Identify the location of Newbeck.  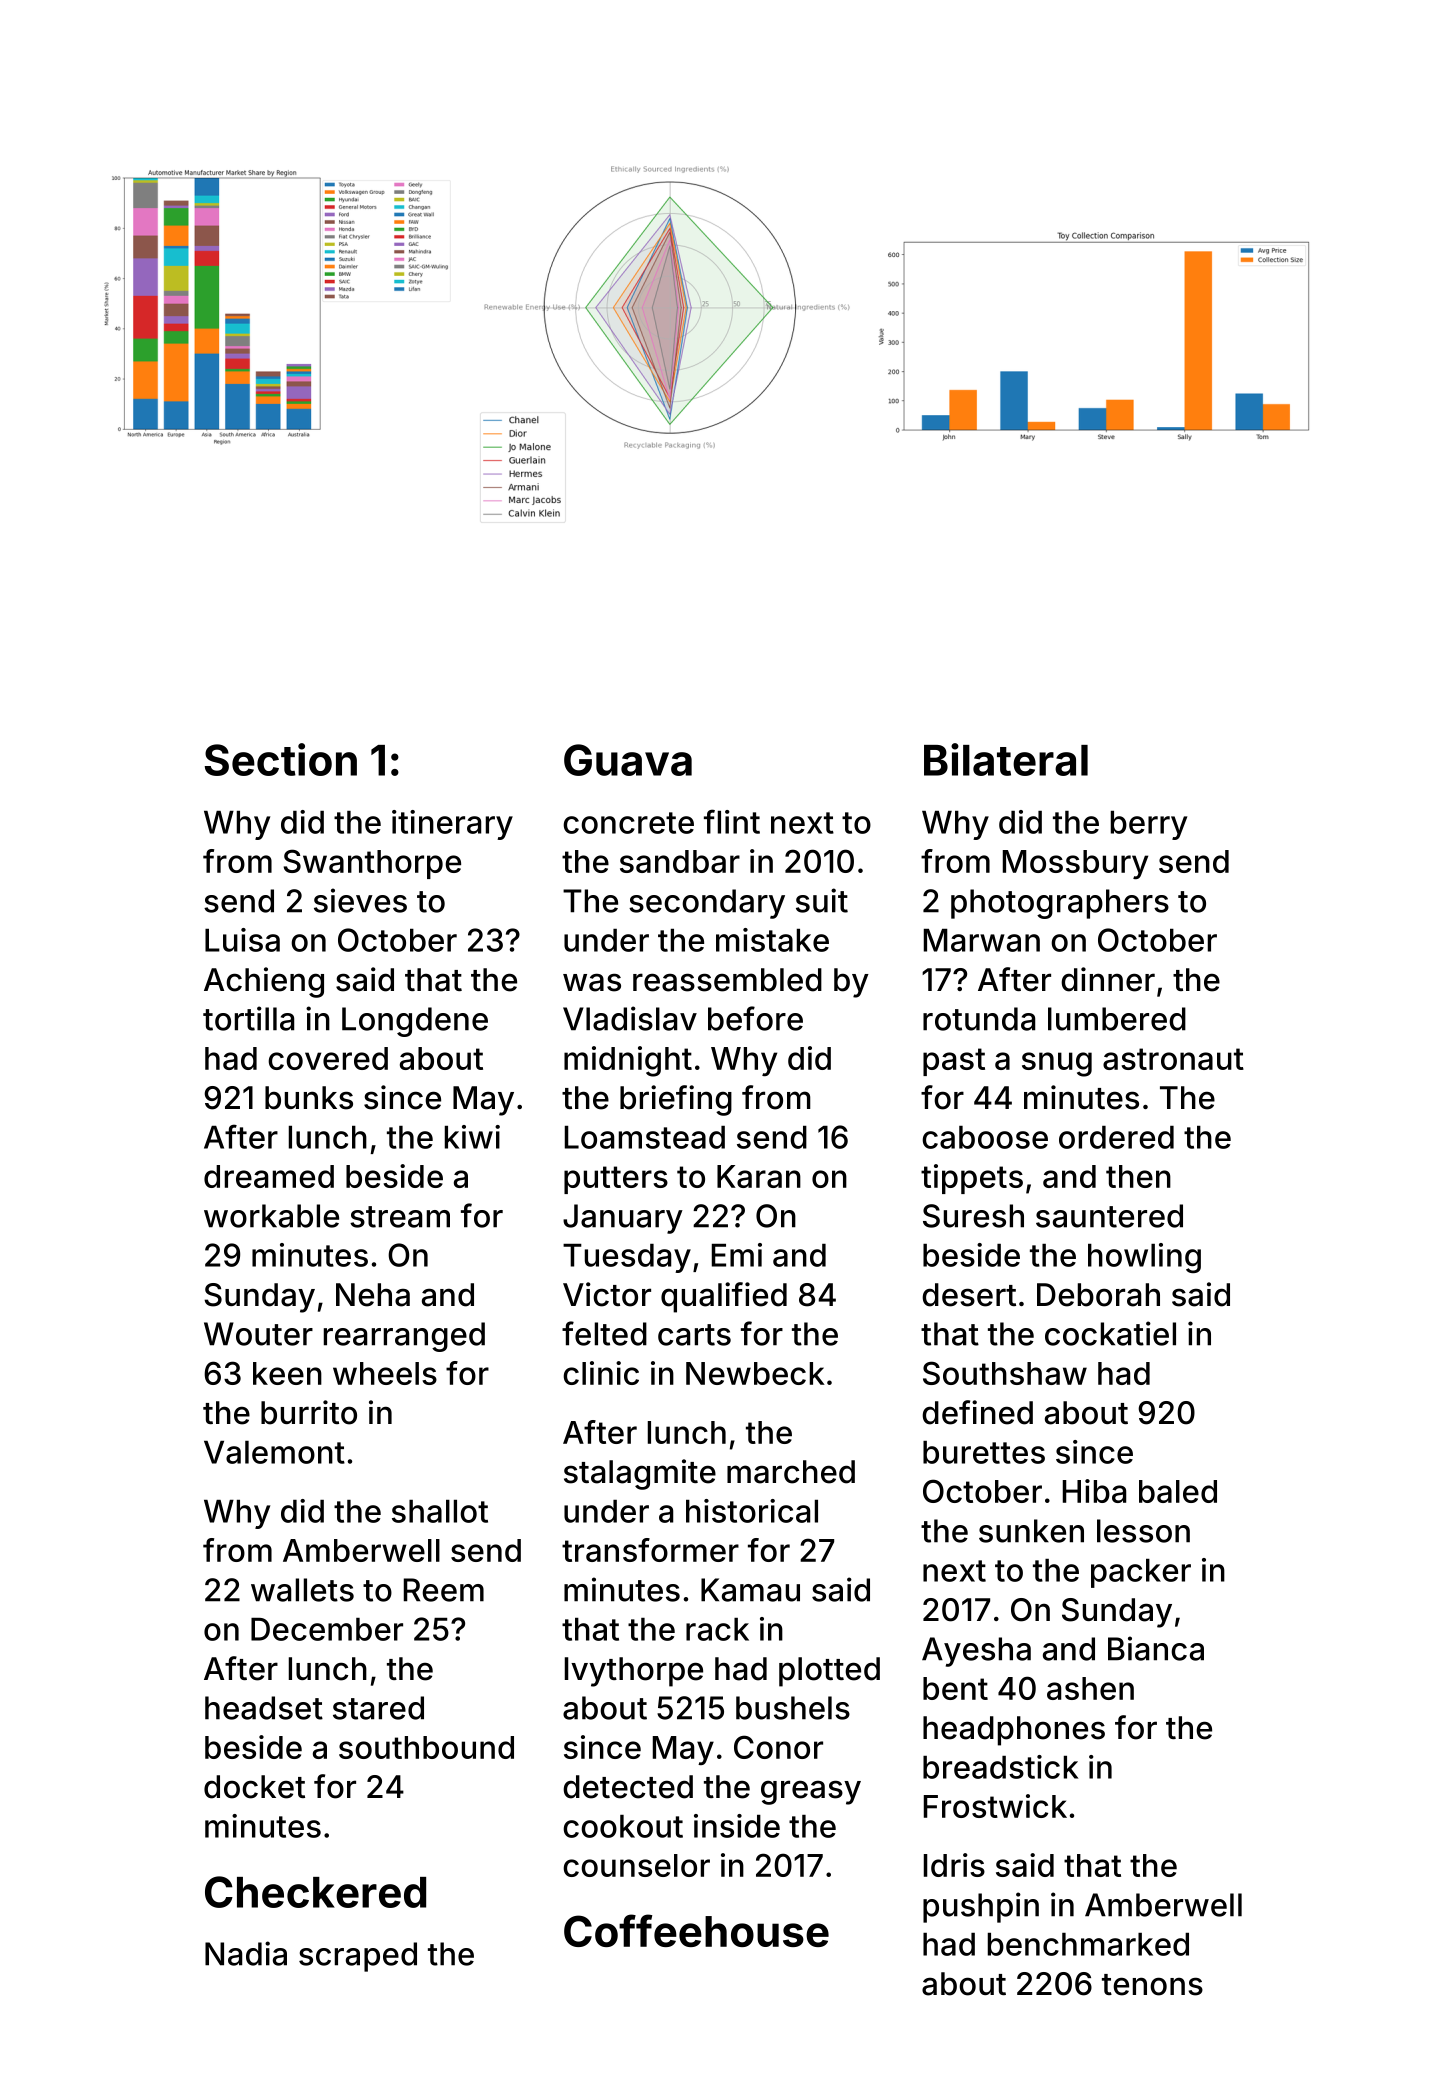
(755, 1373).
